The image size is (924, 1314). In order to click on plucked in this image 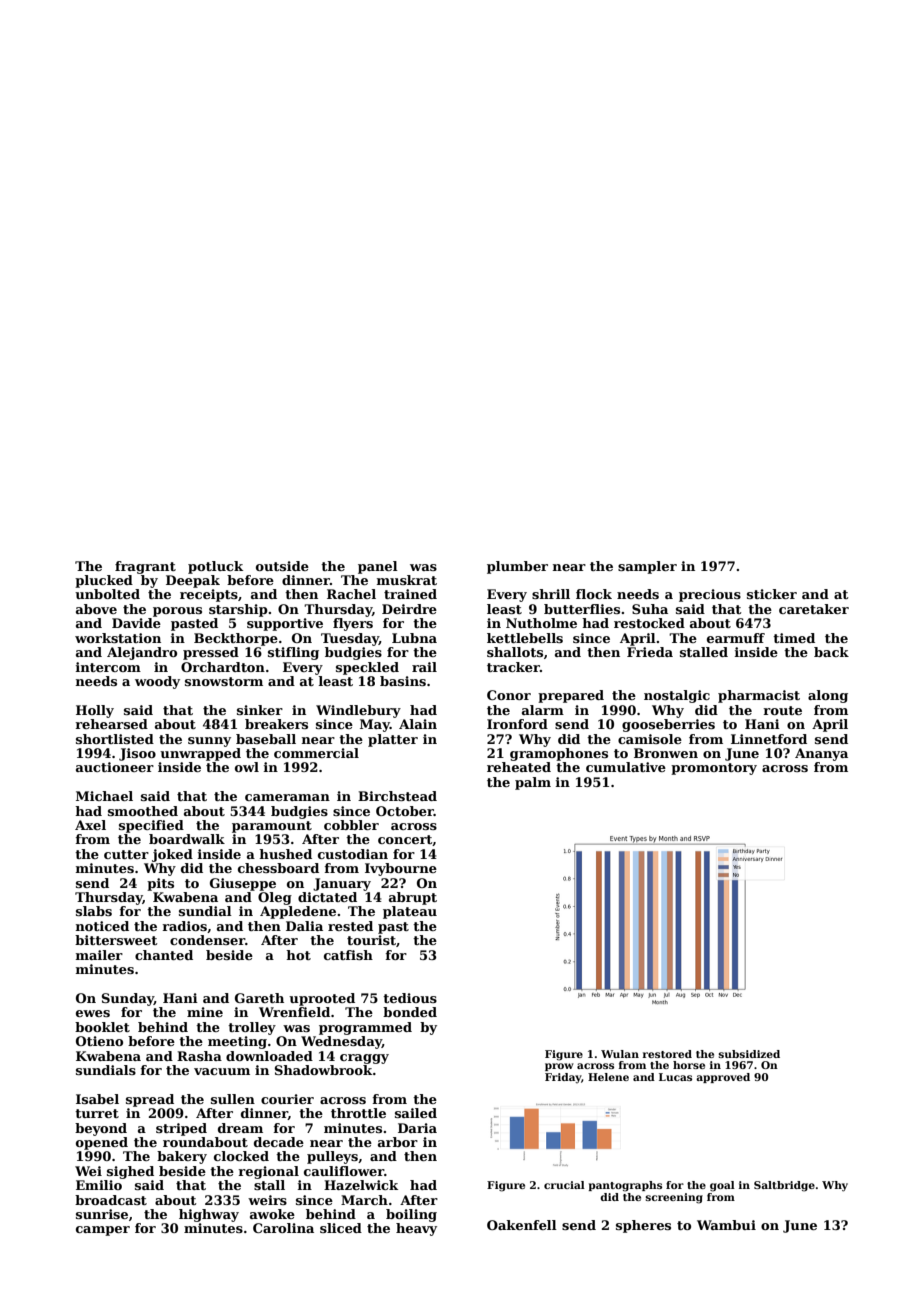, I will do `click(104, 581)`.
